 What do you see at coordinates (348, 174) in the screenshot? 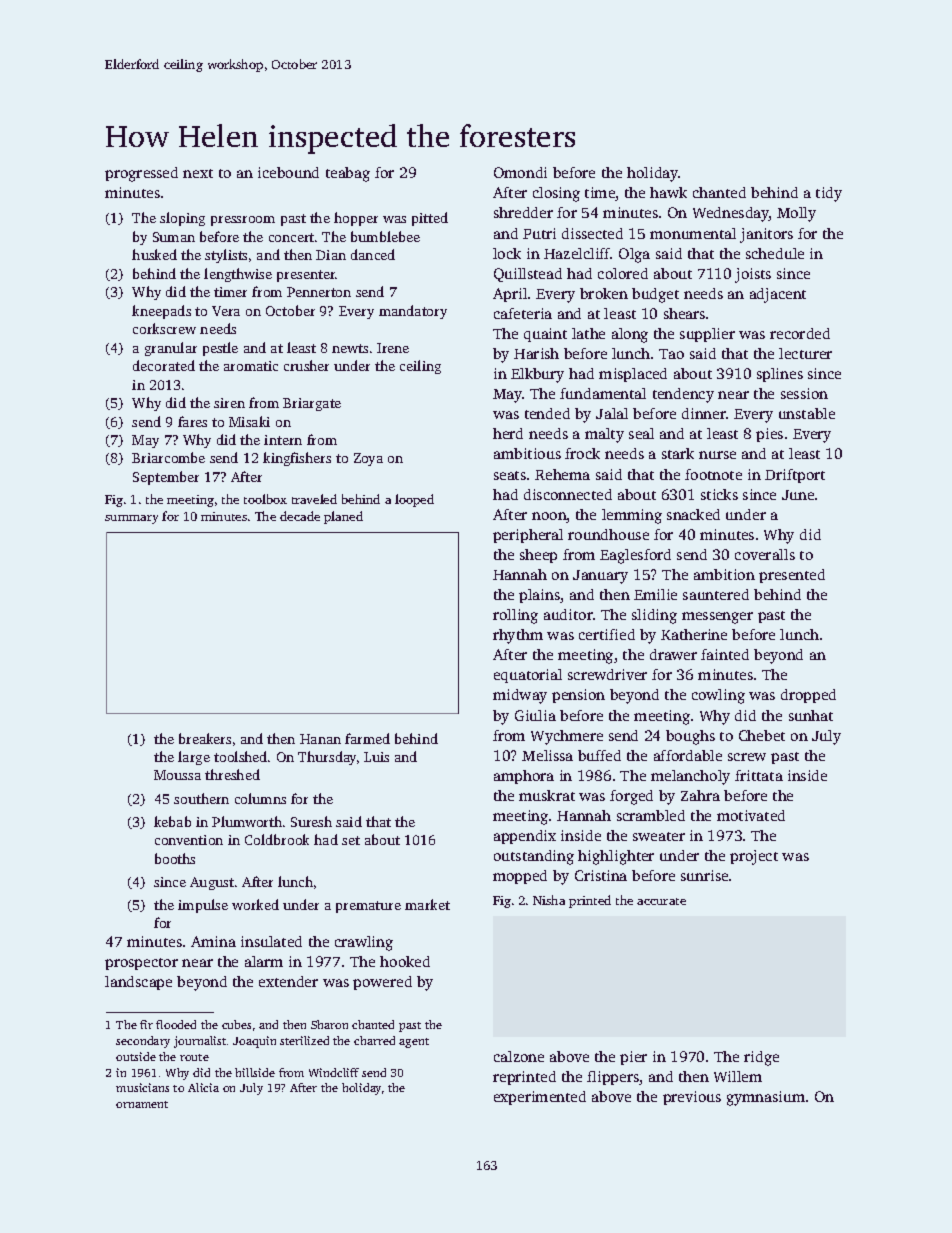
I see `teabag` at bounding box center [348, 174].
